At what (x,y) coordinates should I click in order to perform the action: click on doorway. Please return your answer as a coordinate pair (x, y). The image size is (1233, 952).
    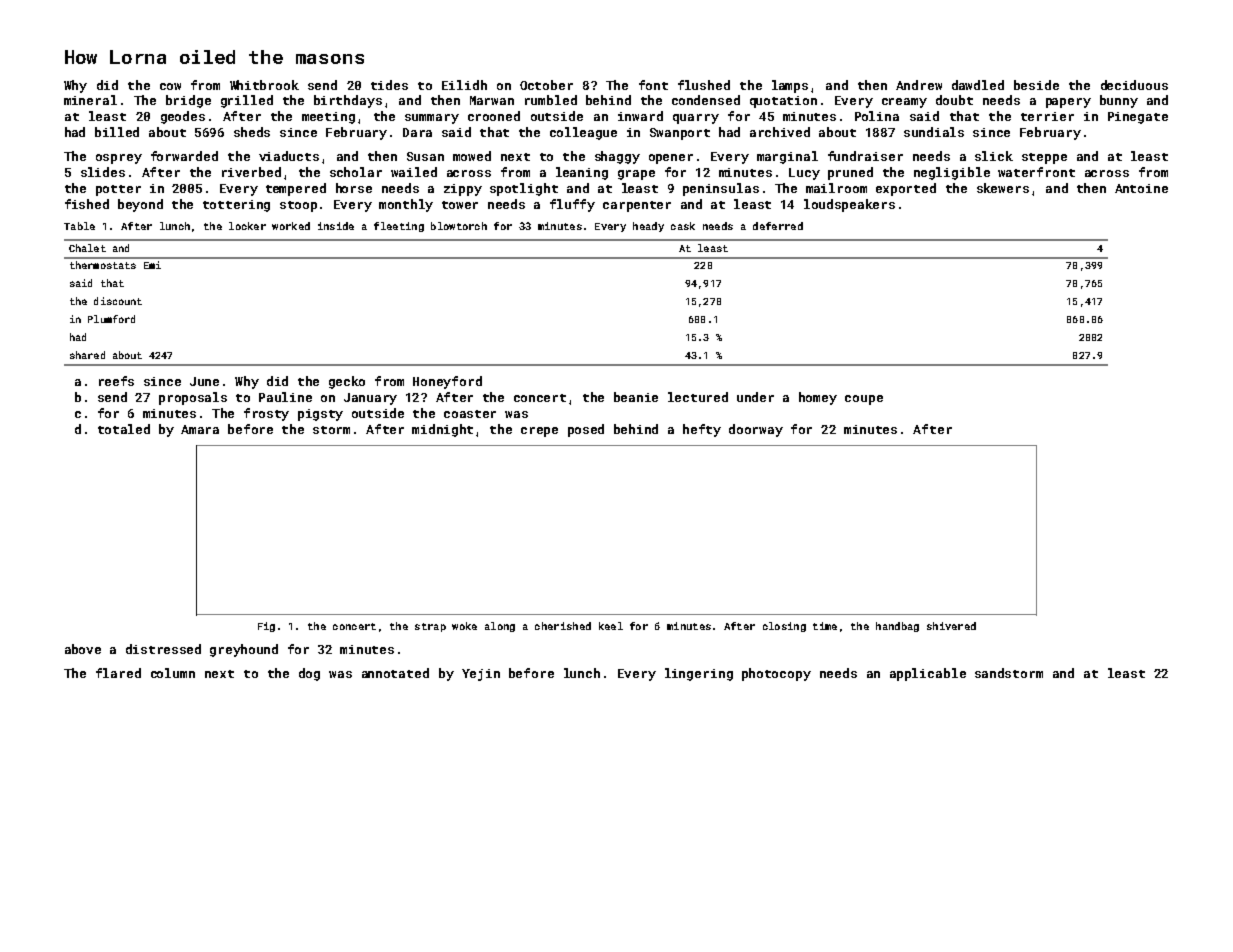
    Looking at the image, I should click on (756, 430).
